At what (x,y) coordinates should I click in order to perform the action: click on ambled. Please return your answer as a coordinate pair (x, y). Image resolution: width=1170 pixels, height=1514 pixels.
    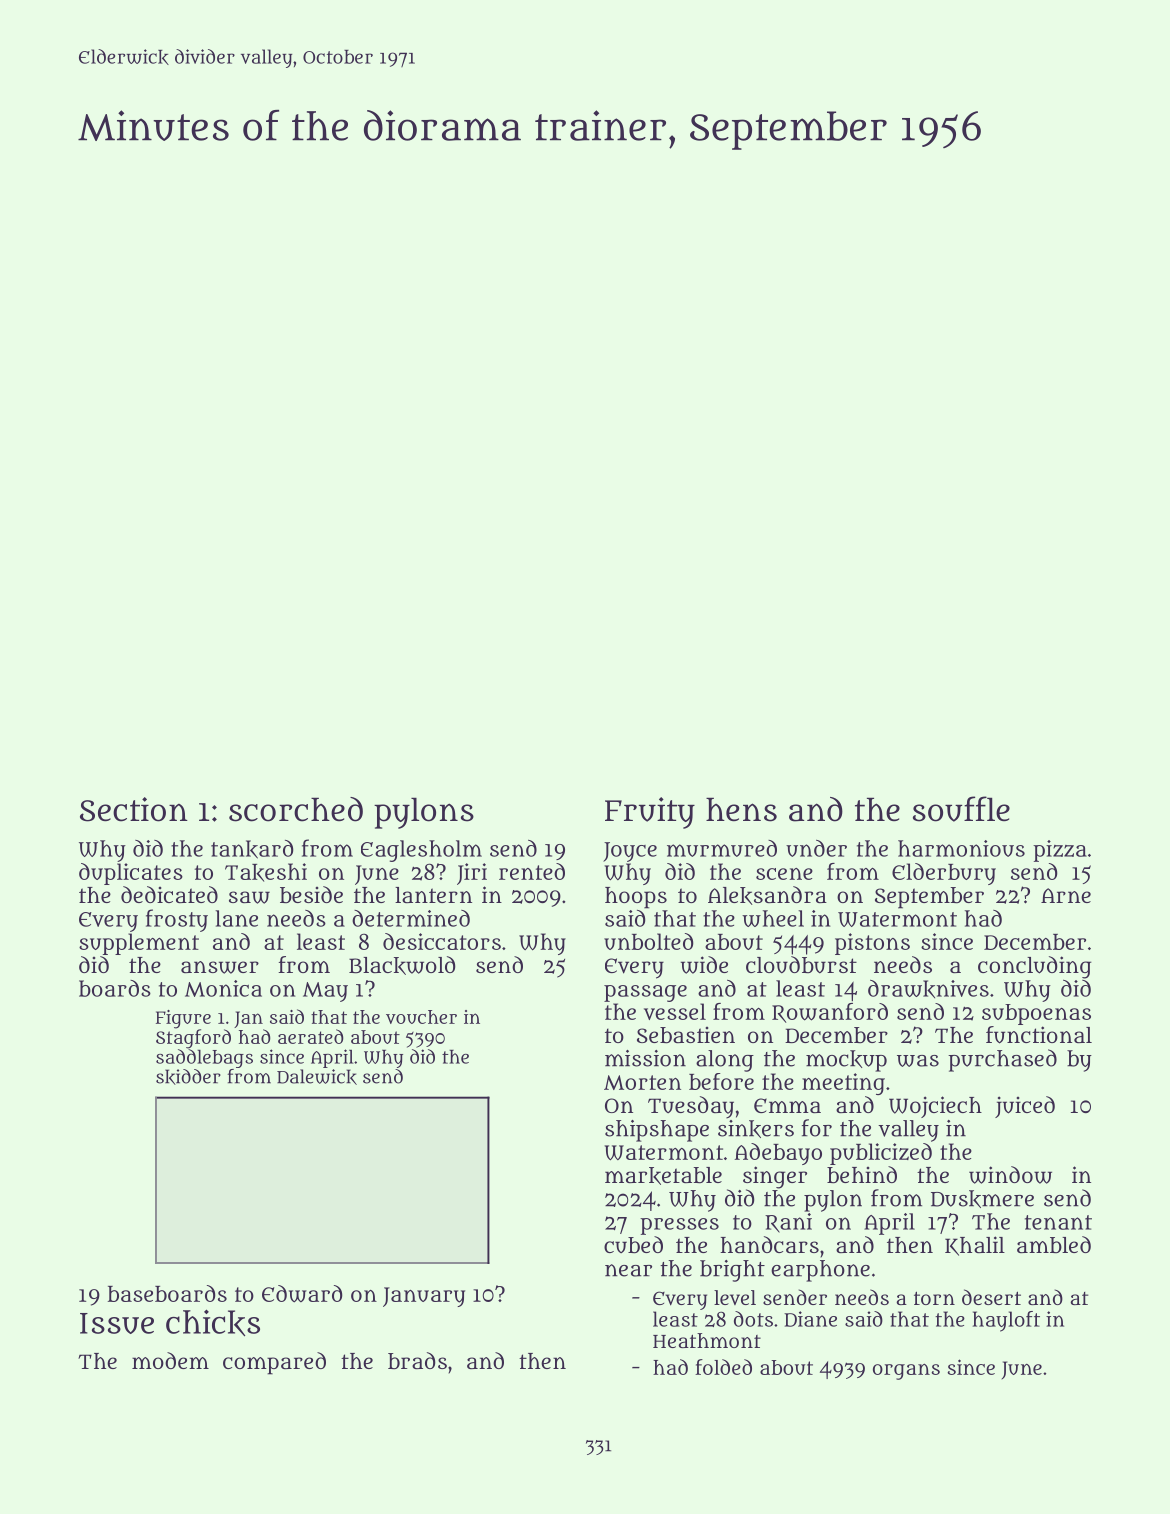
    Looking at the image, I should click on (1054, 1244).
